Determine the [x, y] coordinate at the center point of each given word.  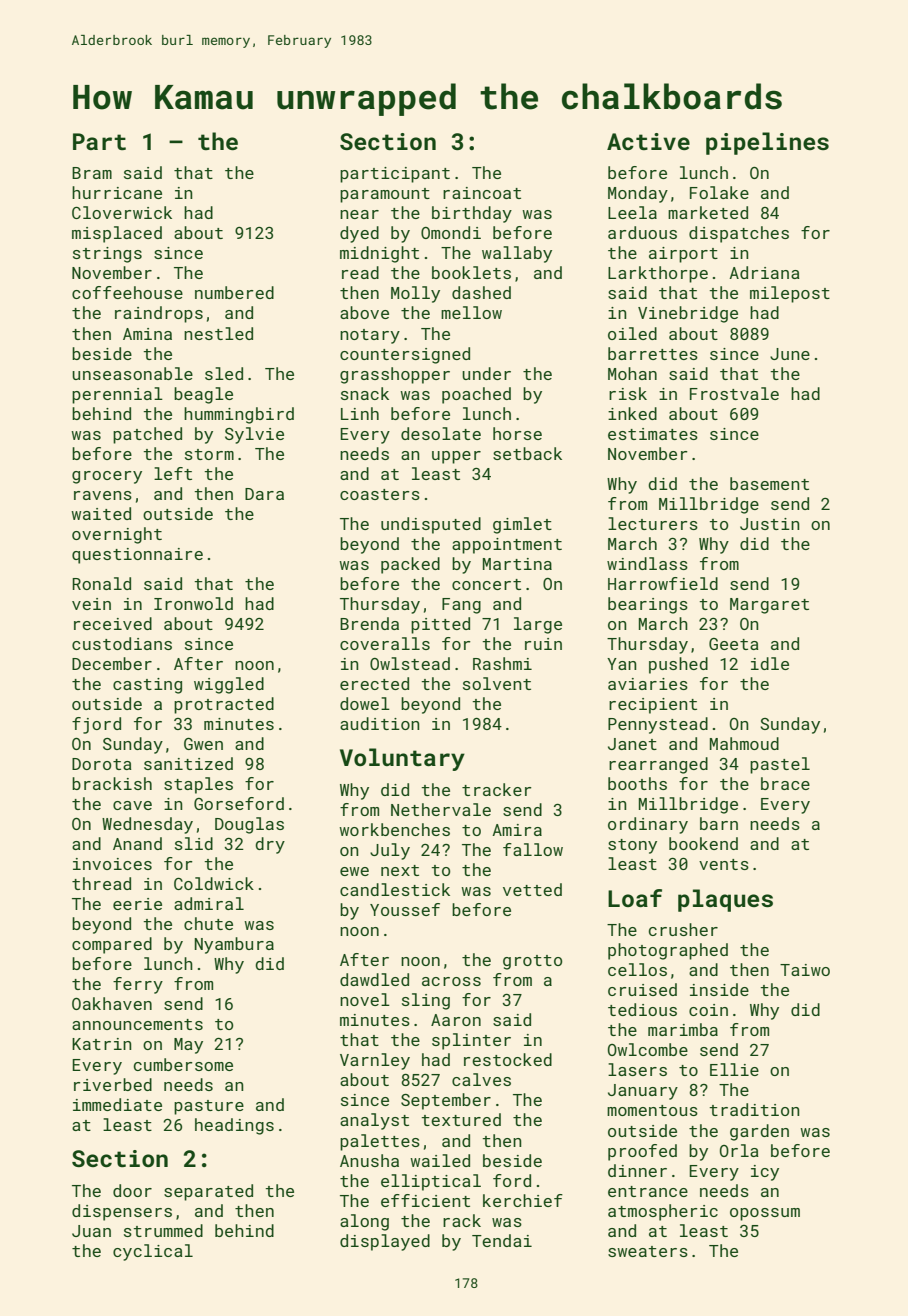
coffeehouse [127, 292]
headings [234, 1126]
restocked [508, 1059]
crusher [683, 929]
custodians [122, 643]
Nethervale [441, 809]
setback [527, 453]
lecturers [653, 523]
